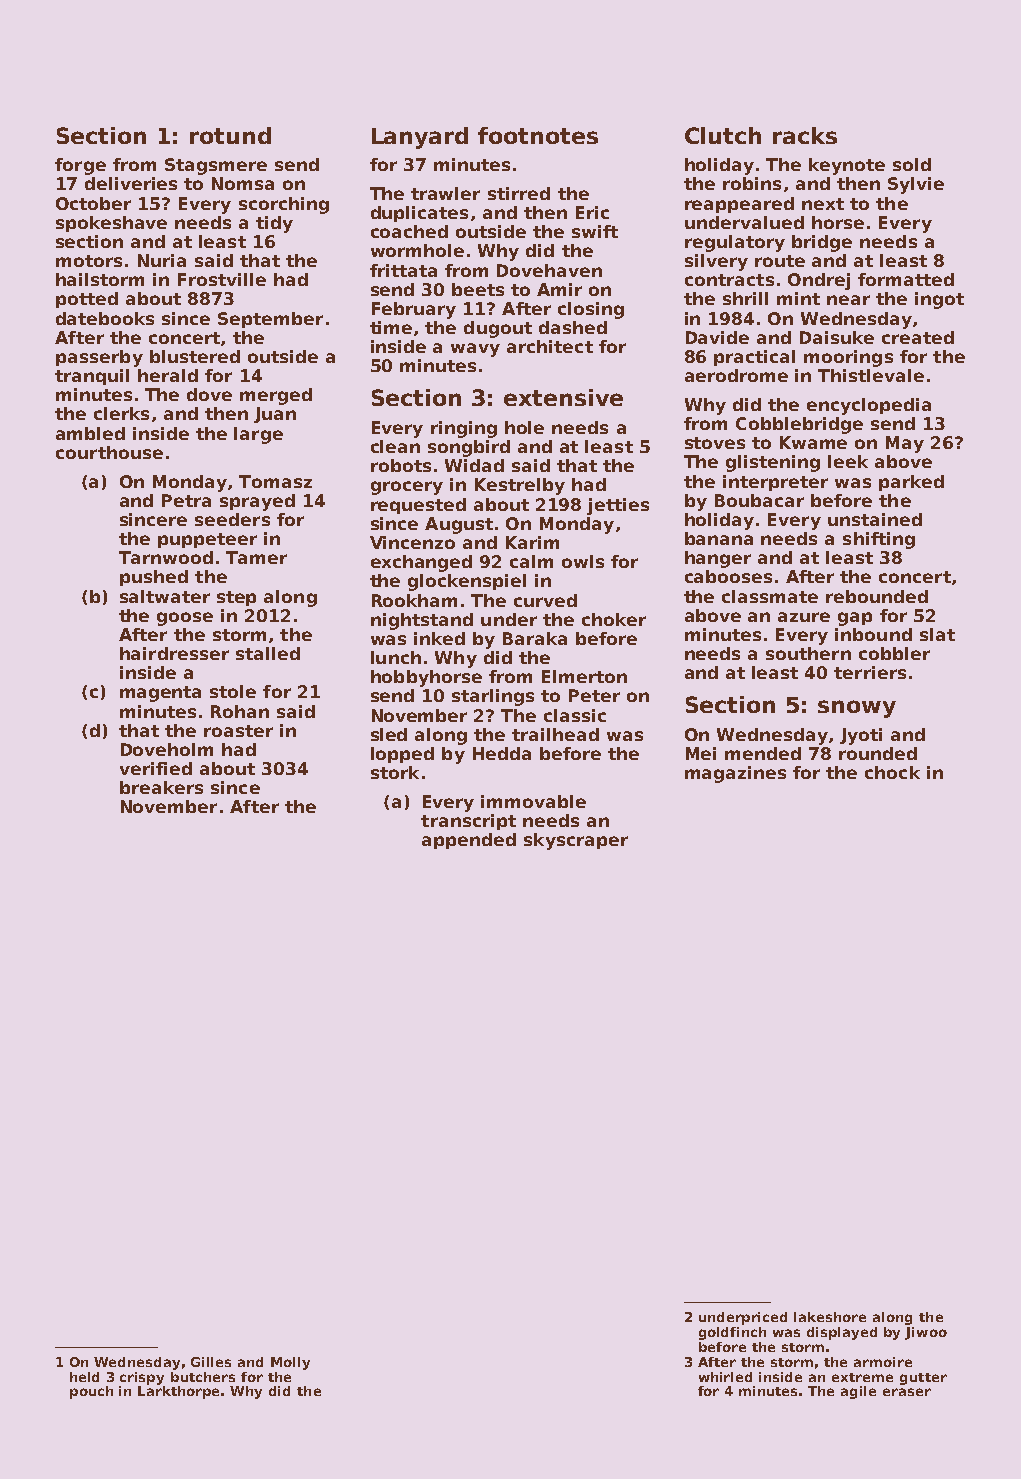 The image size is (1021, 1479). Describe the element at coordinates (725, 1377) in the screenshot. I see `whirled` at that location.
